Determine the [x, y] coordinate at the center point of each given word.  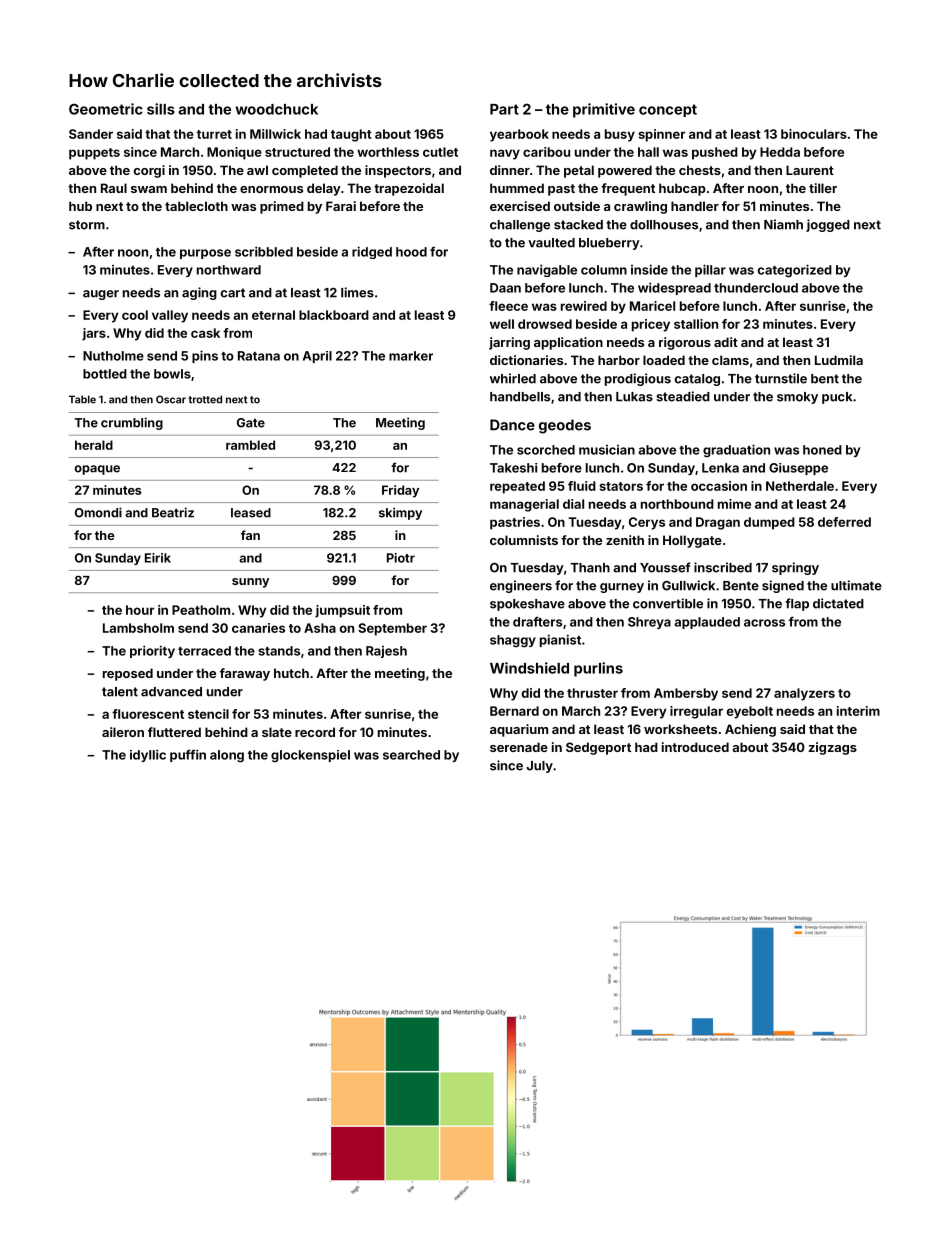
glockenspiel [310, 756]
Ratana [259, 356]
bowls [172, 374]
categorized [795, 271]
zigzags [832, 748]
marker [411, 356]
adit [726, 342]
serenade [519, 747]
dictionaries [526, 360]
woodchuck [277, 109]
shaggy [513, 641]
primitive [604, 110]
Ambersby [686, 694]
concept [668, 110]
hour [140, 610]
